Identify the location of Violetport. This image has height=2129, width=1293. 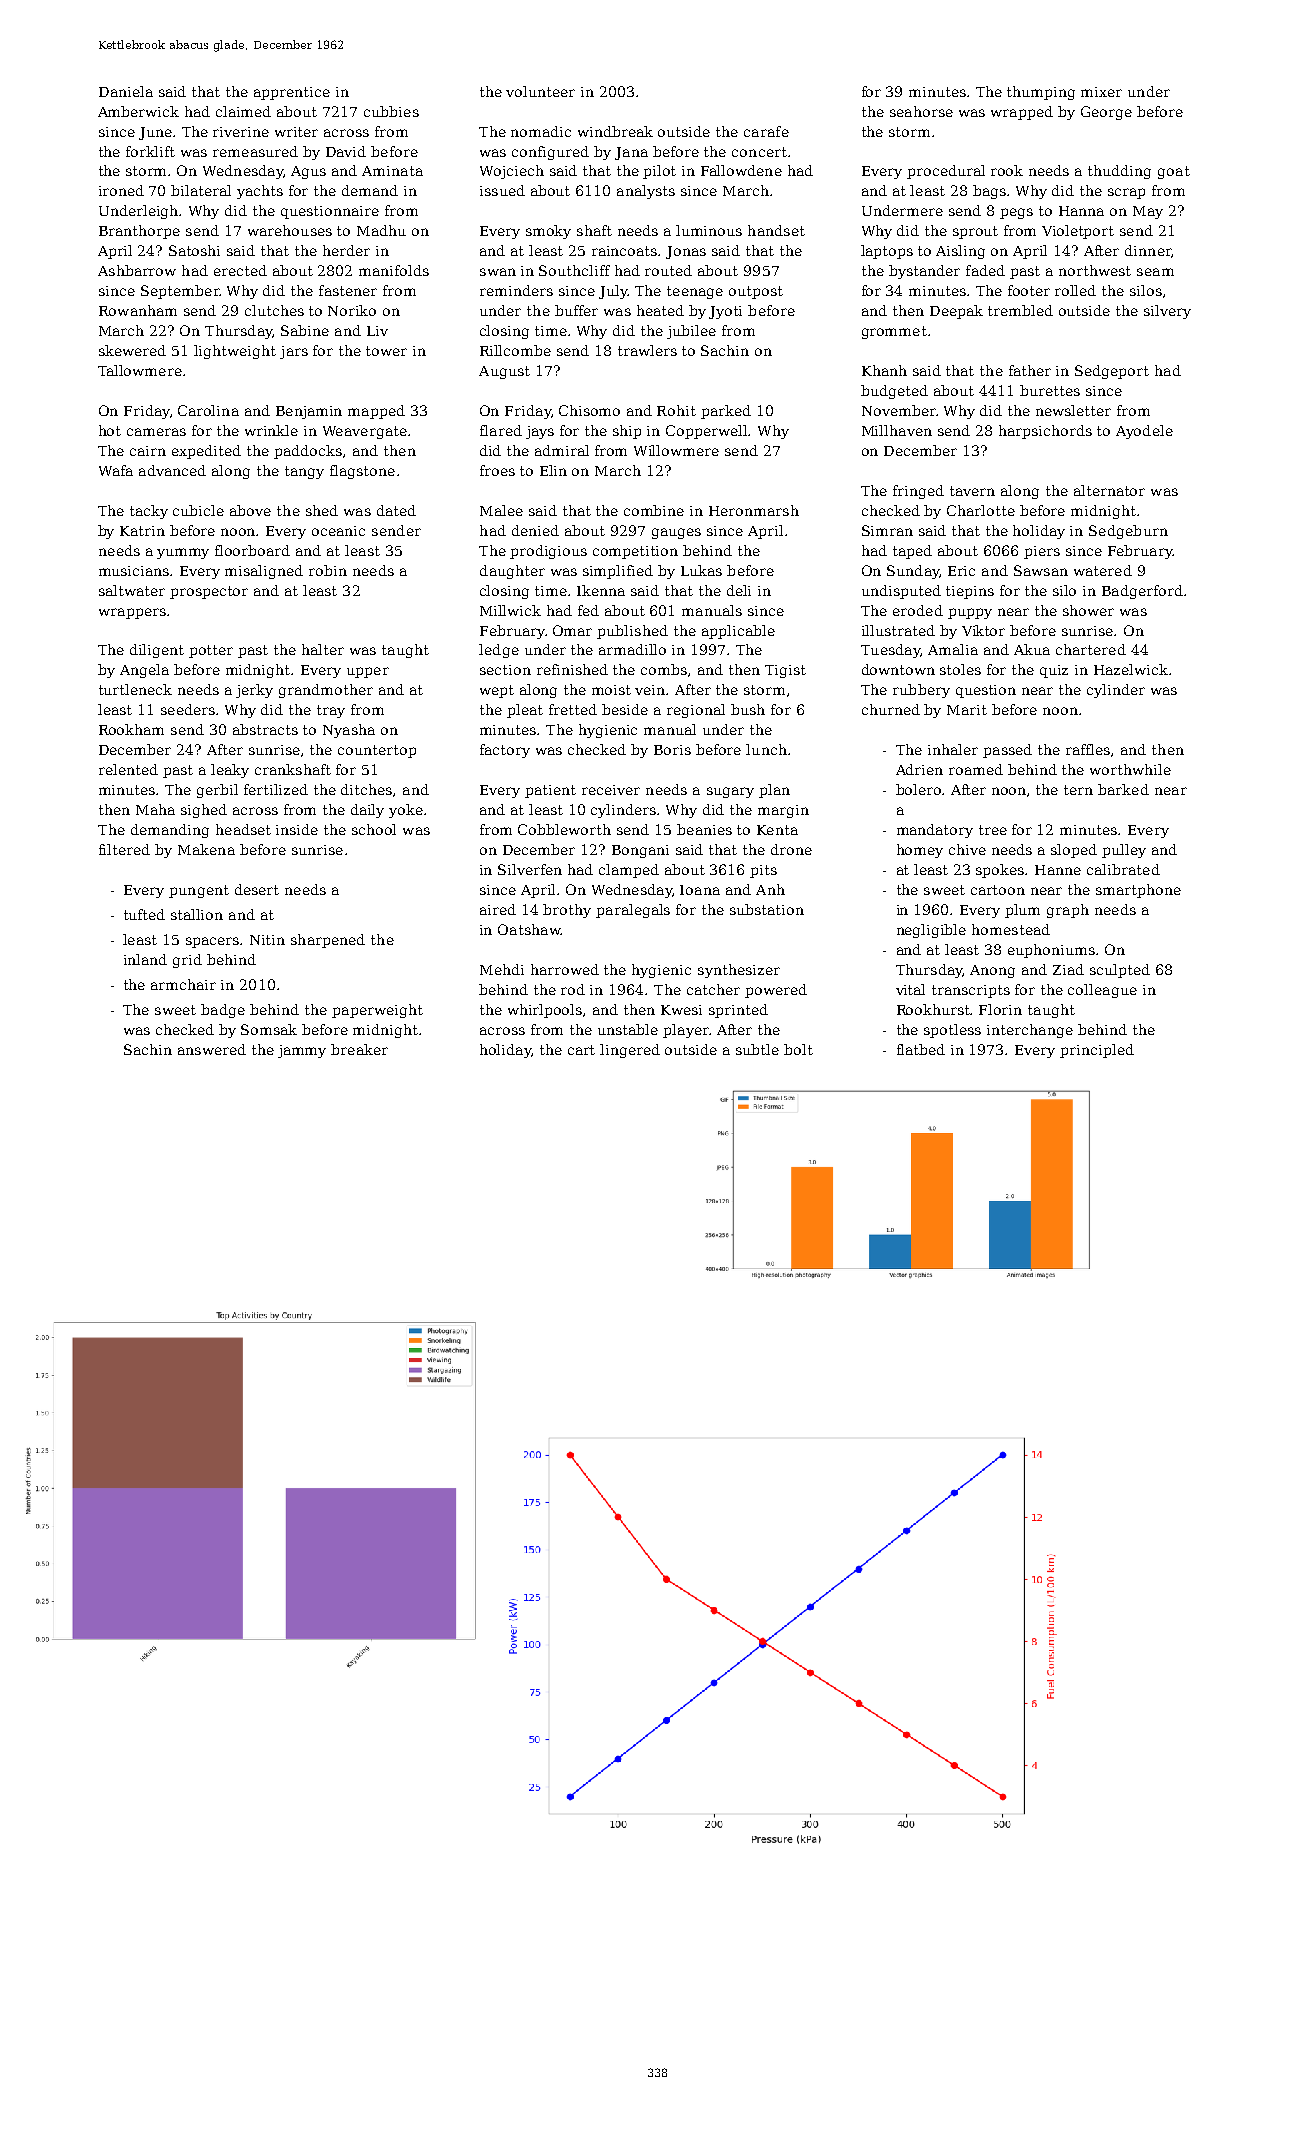
(1078, 232).
